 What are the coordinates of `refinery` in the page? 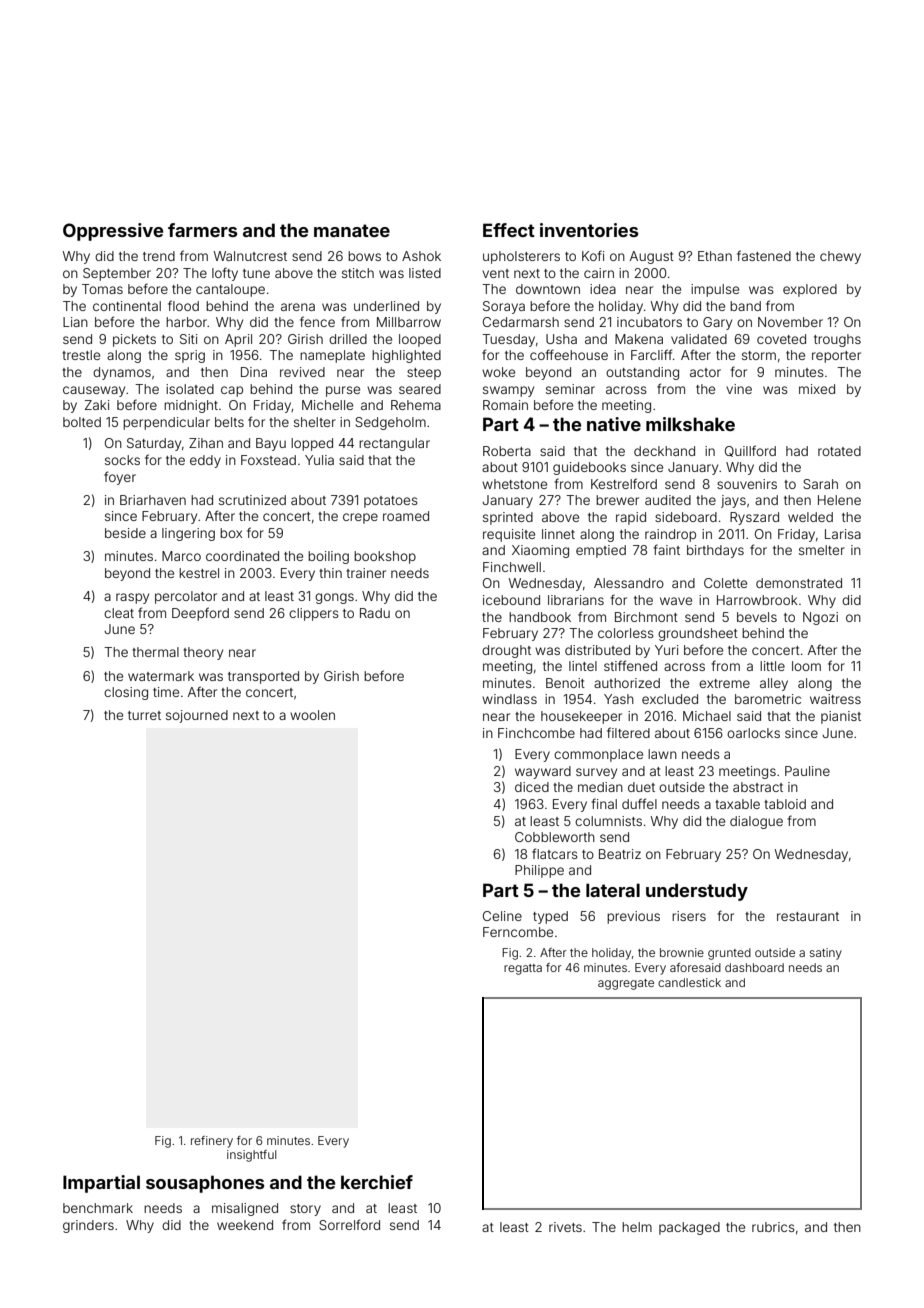 It's located at (212, 1142).
